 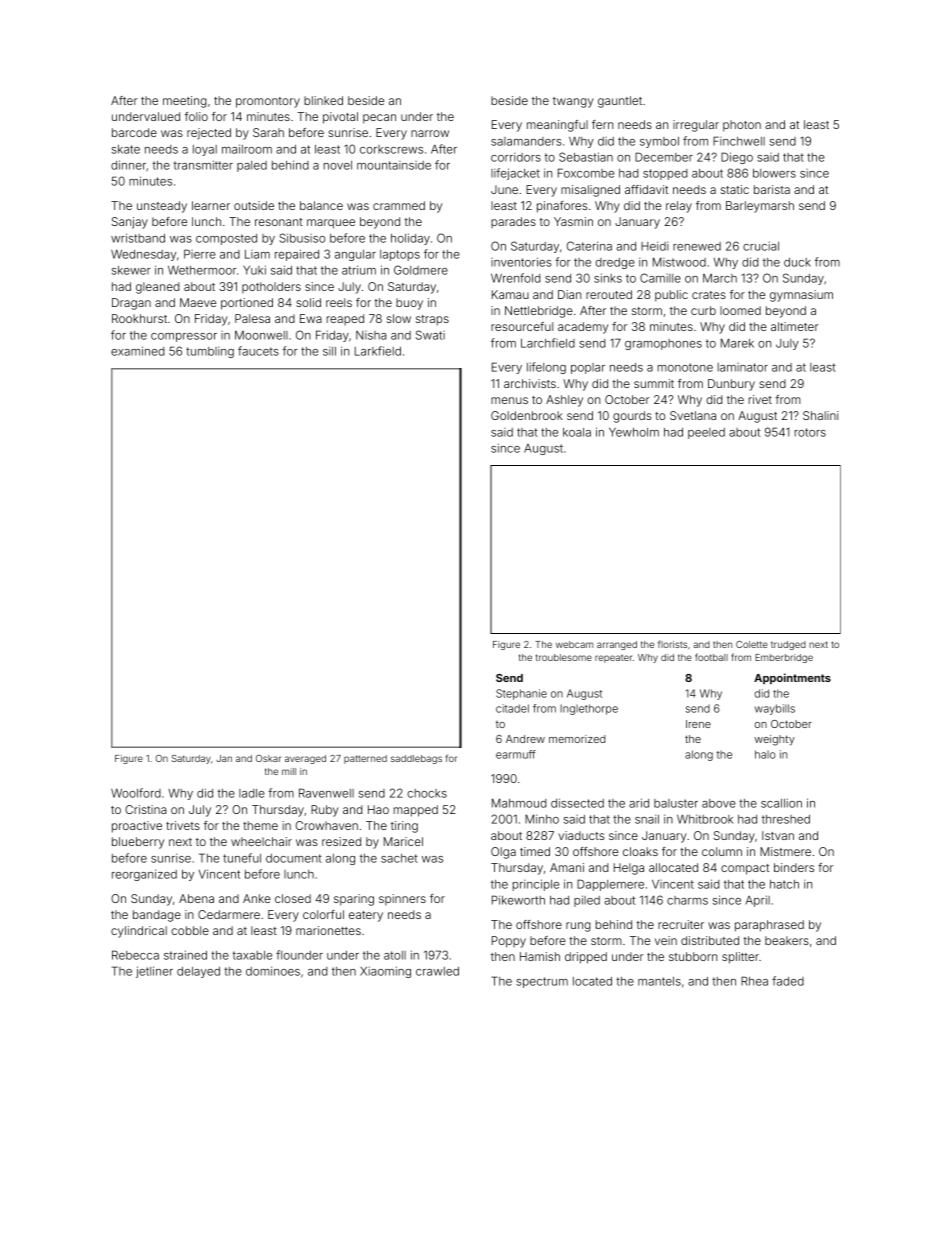 What do you see at coordinates (527, 415) in the page?
I see `Goldenbrook` at bounding box center [527, 415].
